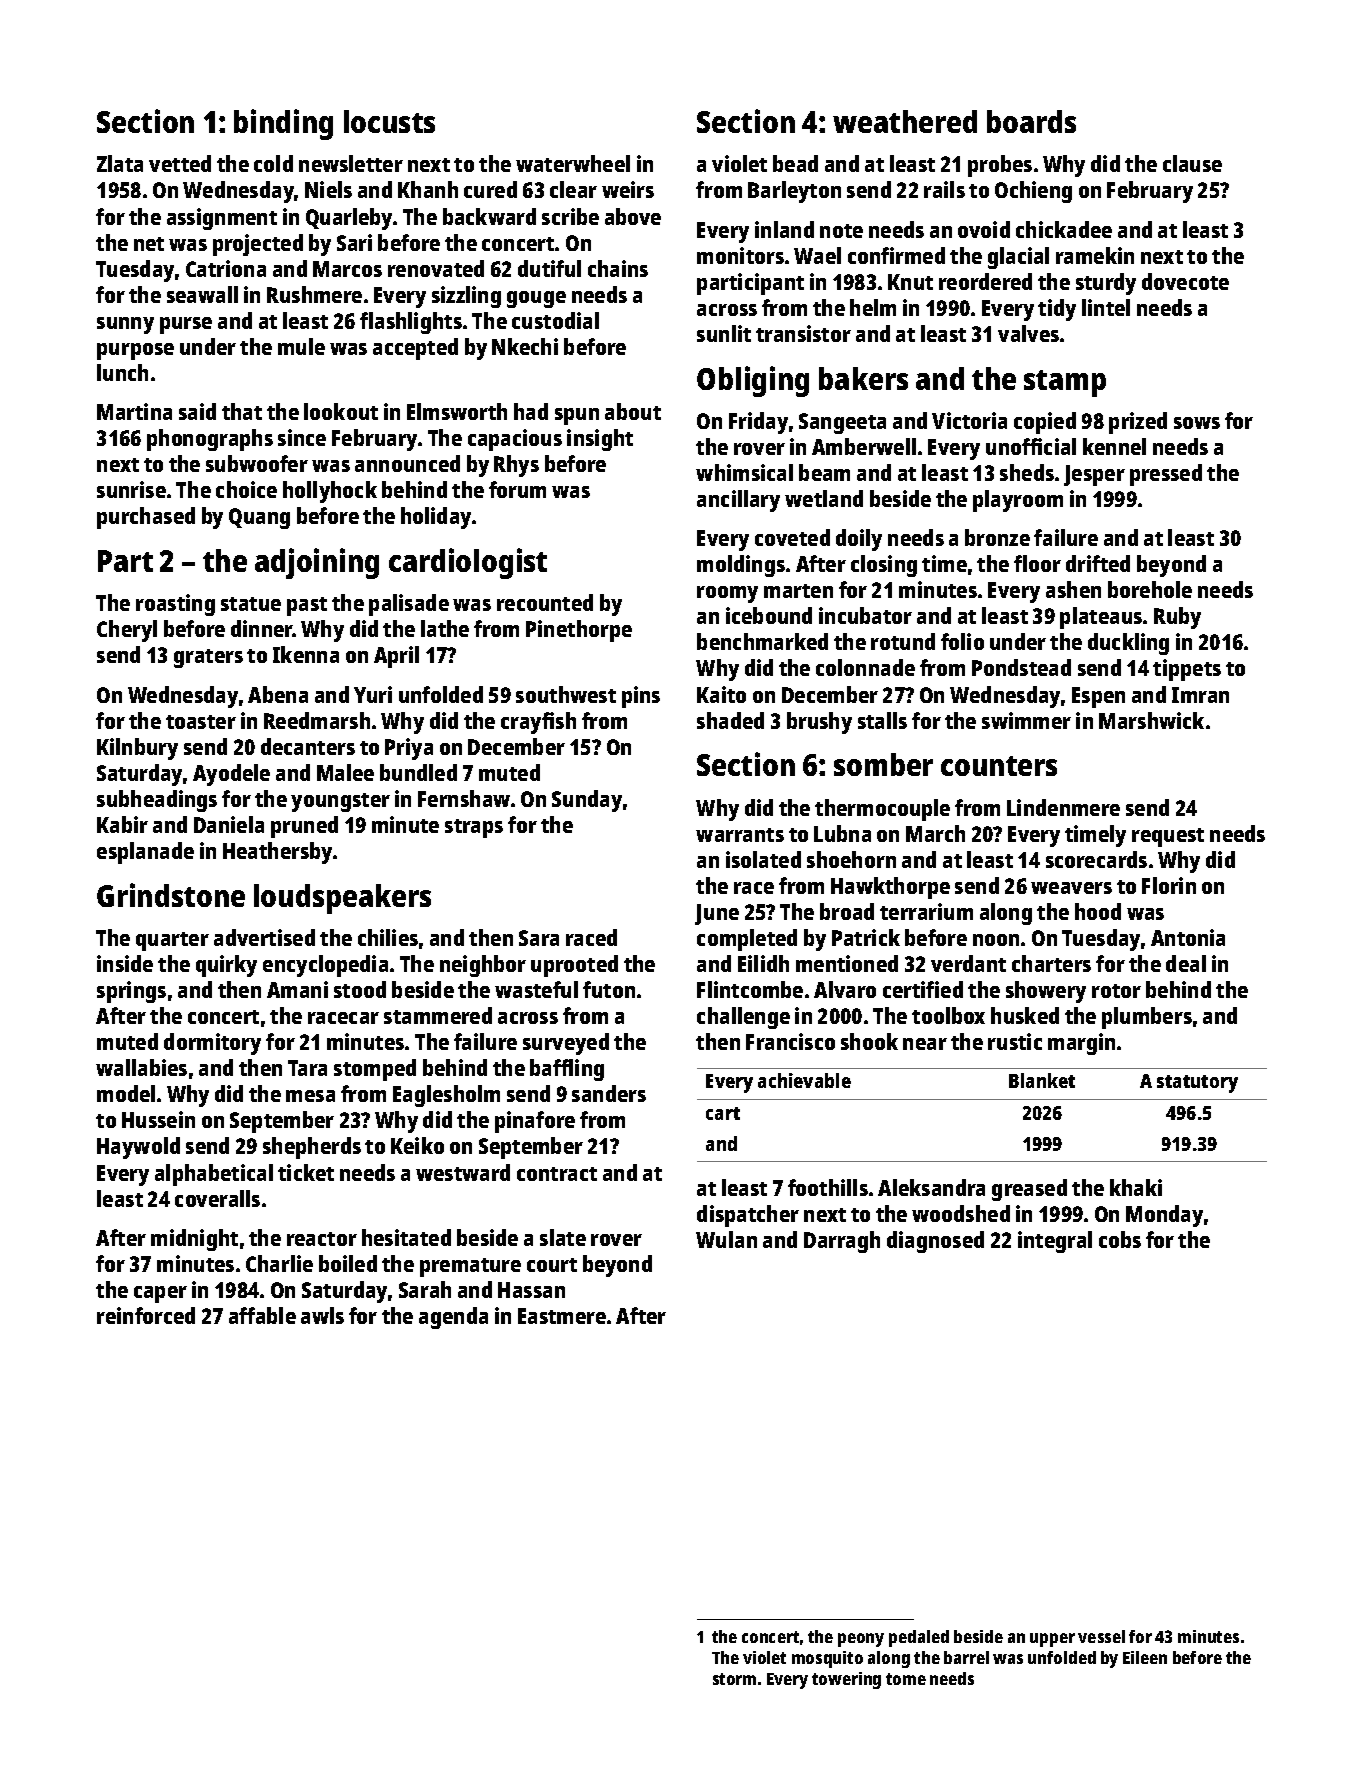 The width and height of the screenshot is (1364, 1765). What do you see at coordinates (428, 189) in the screenshot?
I see `Khanh` at bounding box center [428, 189].
